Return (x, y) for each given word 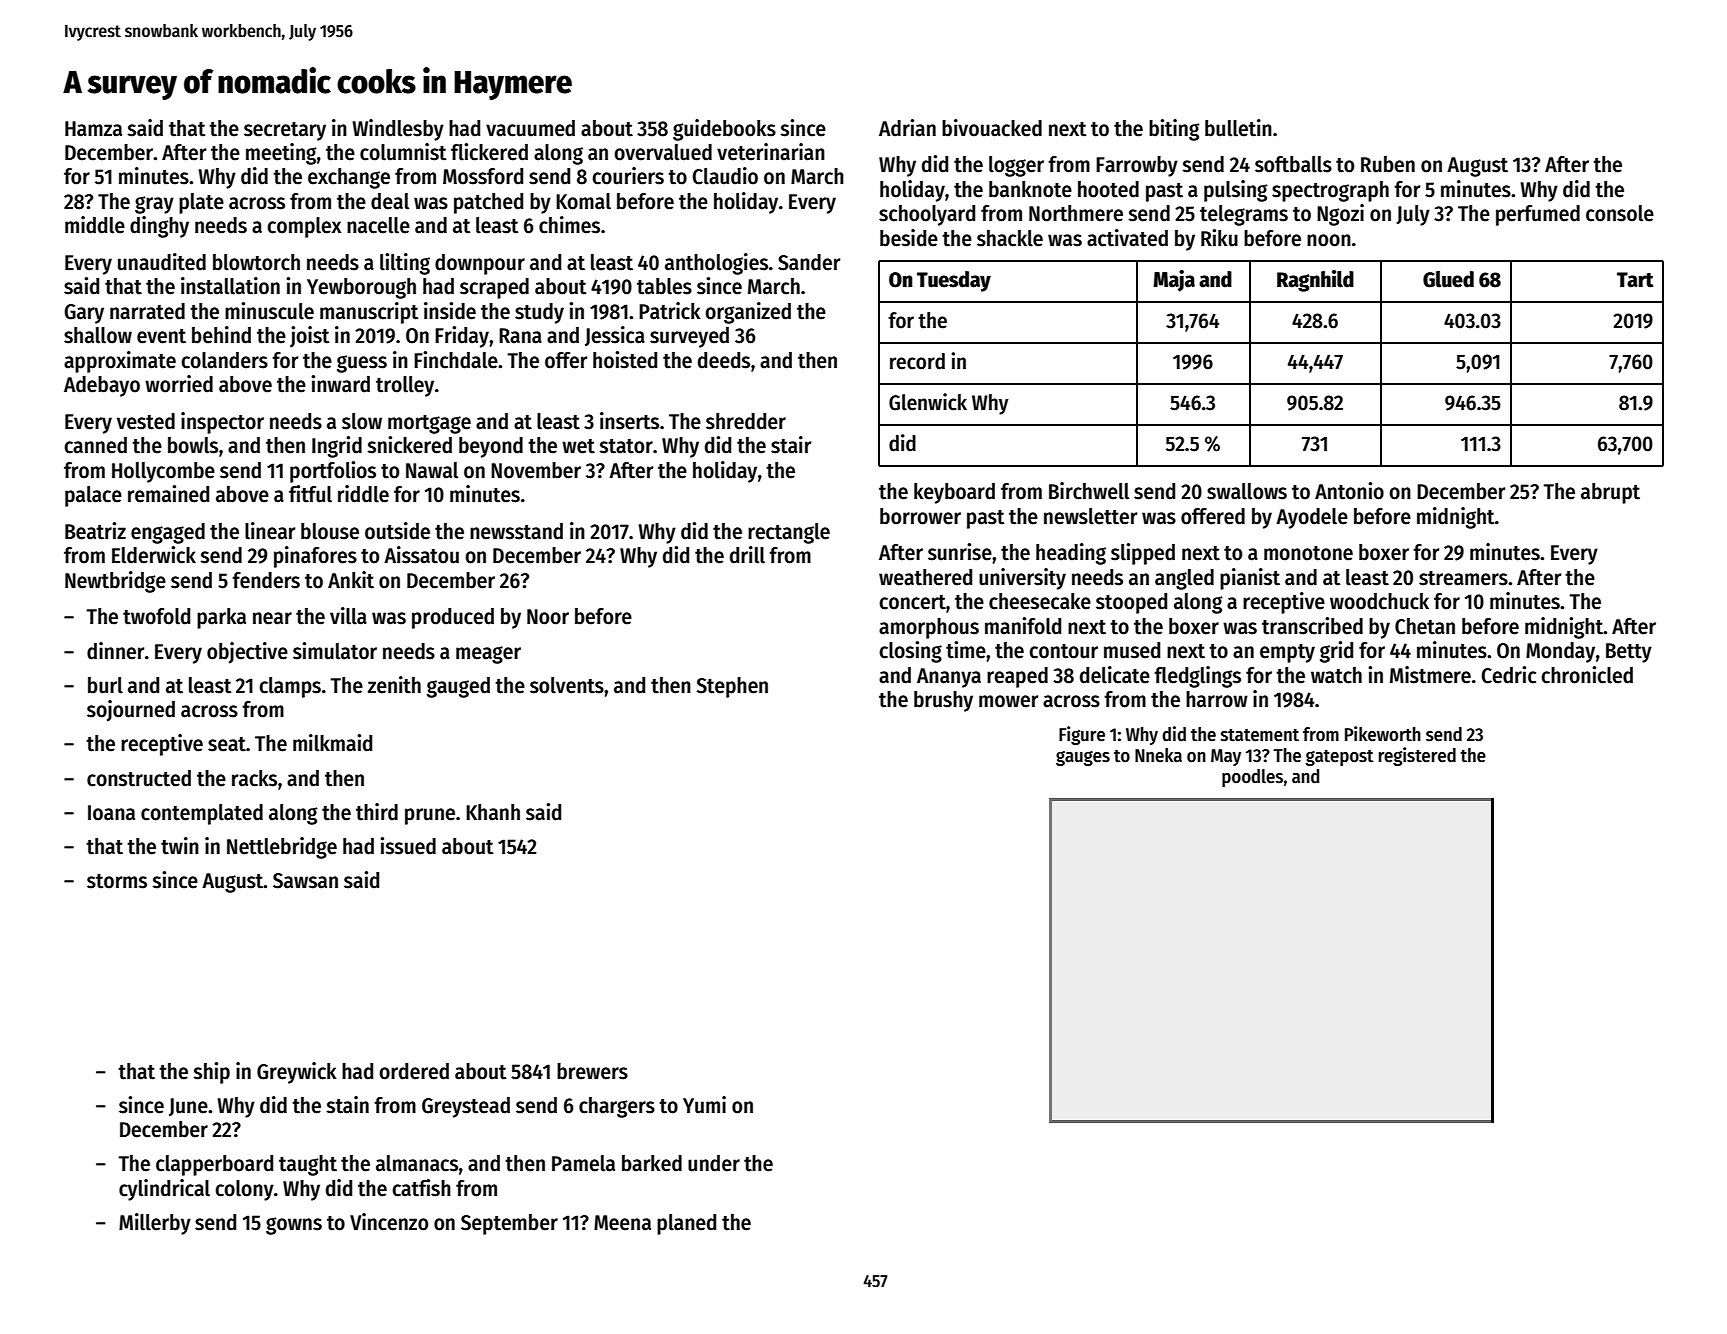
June (188, 1107)
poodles (1252, 778)
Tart (1635, 280)
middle (95, 225)
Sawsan (305, 881)
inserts (629, 421)
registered (1417, 756)
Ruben (1388, 164)
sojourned (131, 711)
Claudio (725, 176)
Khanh (493, 812)
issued (408, 846)
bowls (193, 445)
